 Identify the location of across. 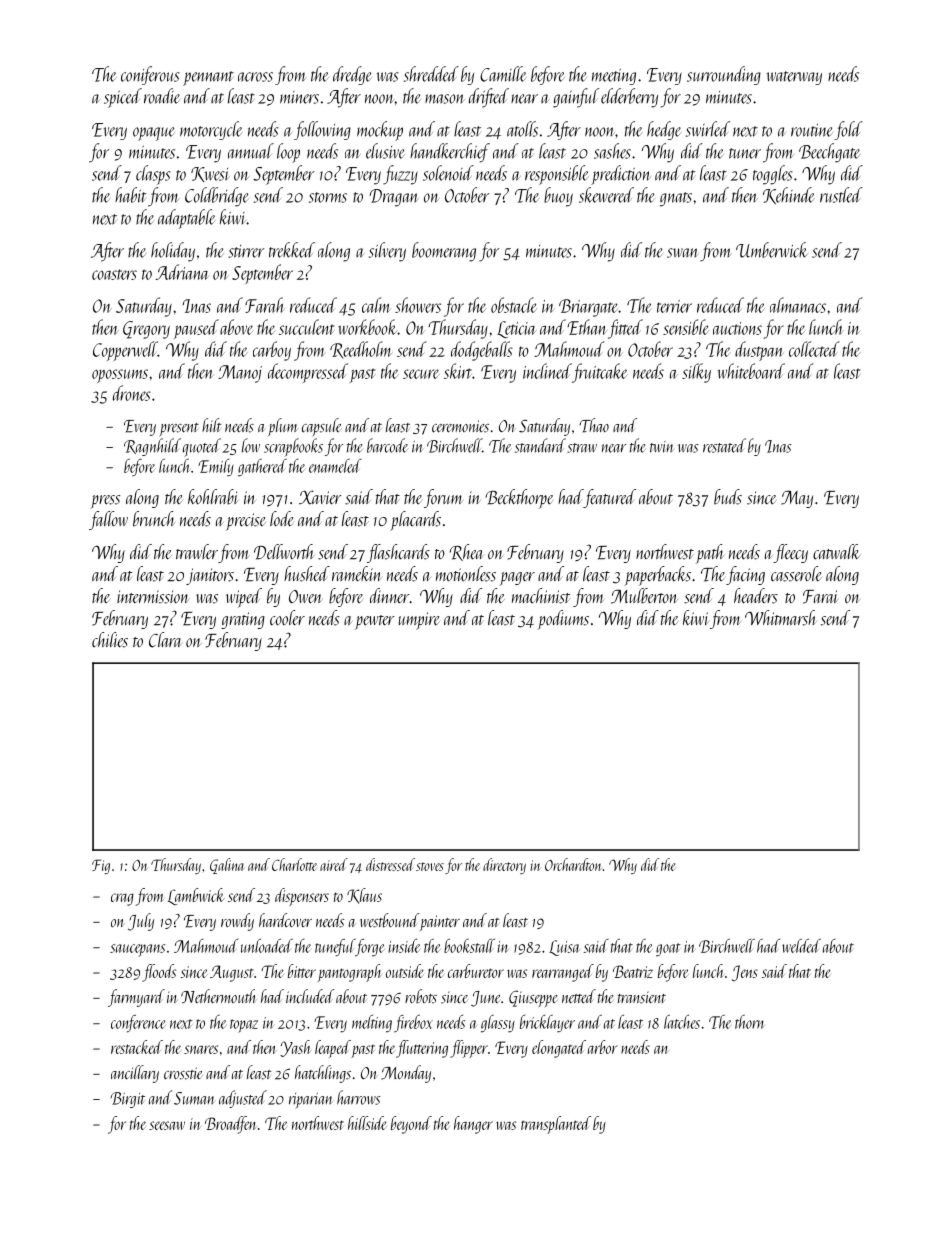
(255, 77).
